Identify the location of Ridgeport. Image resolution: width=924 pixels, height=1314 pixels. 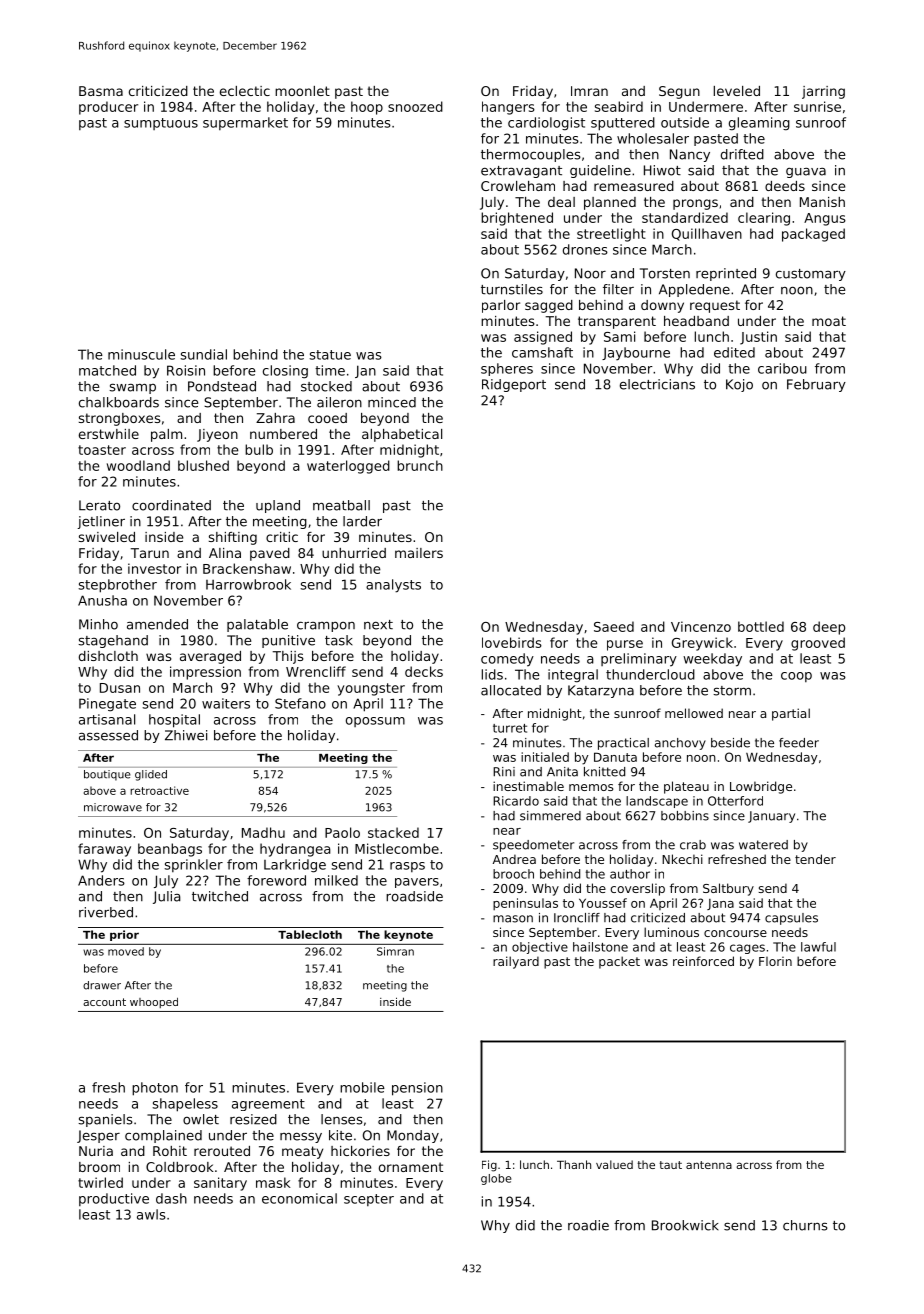
(514, 385).
